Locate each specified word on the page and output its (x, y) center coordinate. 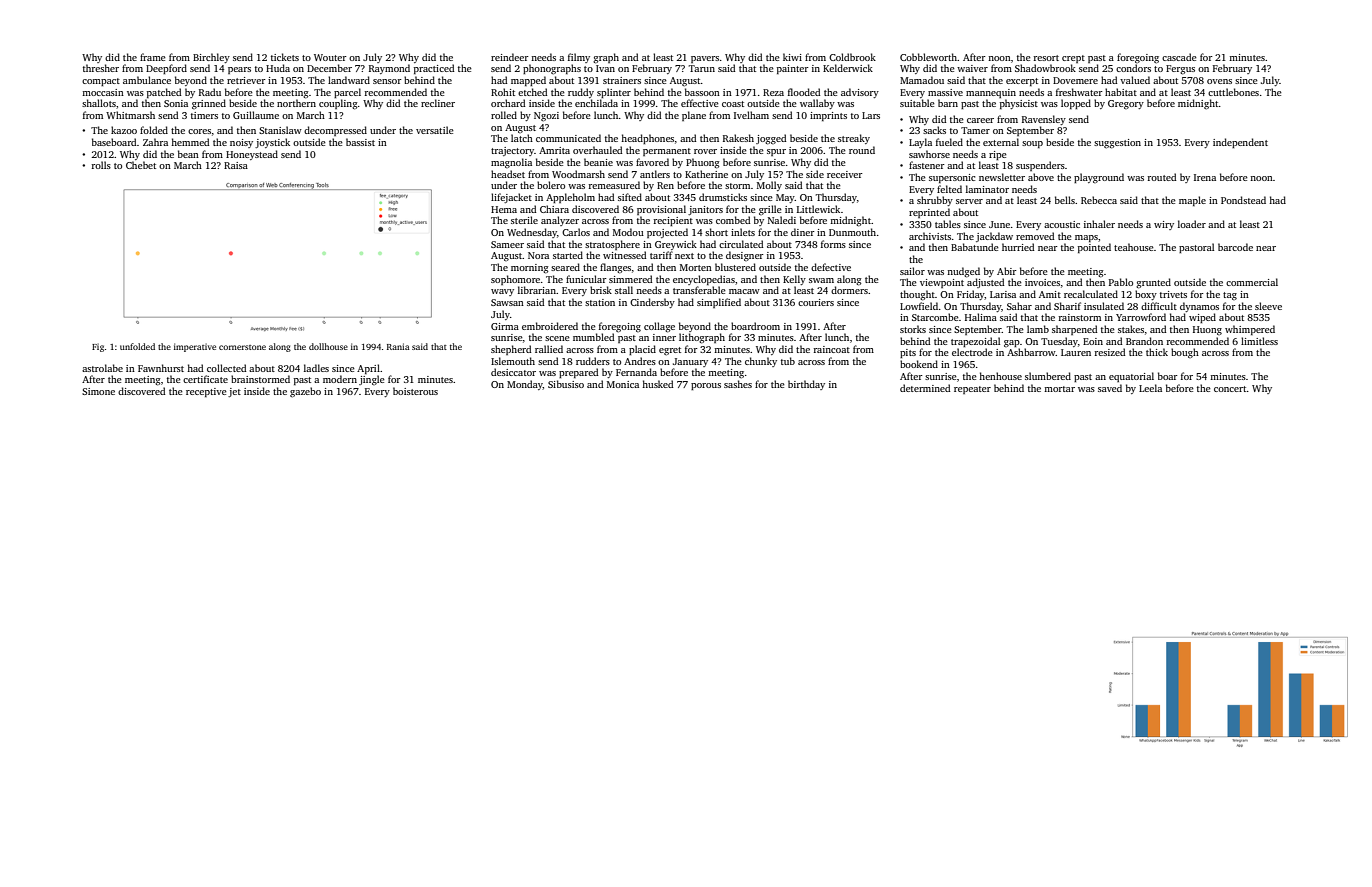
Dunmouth (852, 232)
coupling (338, 104)
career (980, 120)
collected (227, 368)
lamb (1038, 329)
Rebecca (1099, 200)
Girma (505, 326)
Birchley (211, 58)
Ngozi (546, 117)
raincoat (832, 349)
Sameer (507, 244)
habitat (1121, 92)
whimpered (1250, 330)
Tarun (702, 68)
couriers (816, 302)
